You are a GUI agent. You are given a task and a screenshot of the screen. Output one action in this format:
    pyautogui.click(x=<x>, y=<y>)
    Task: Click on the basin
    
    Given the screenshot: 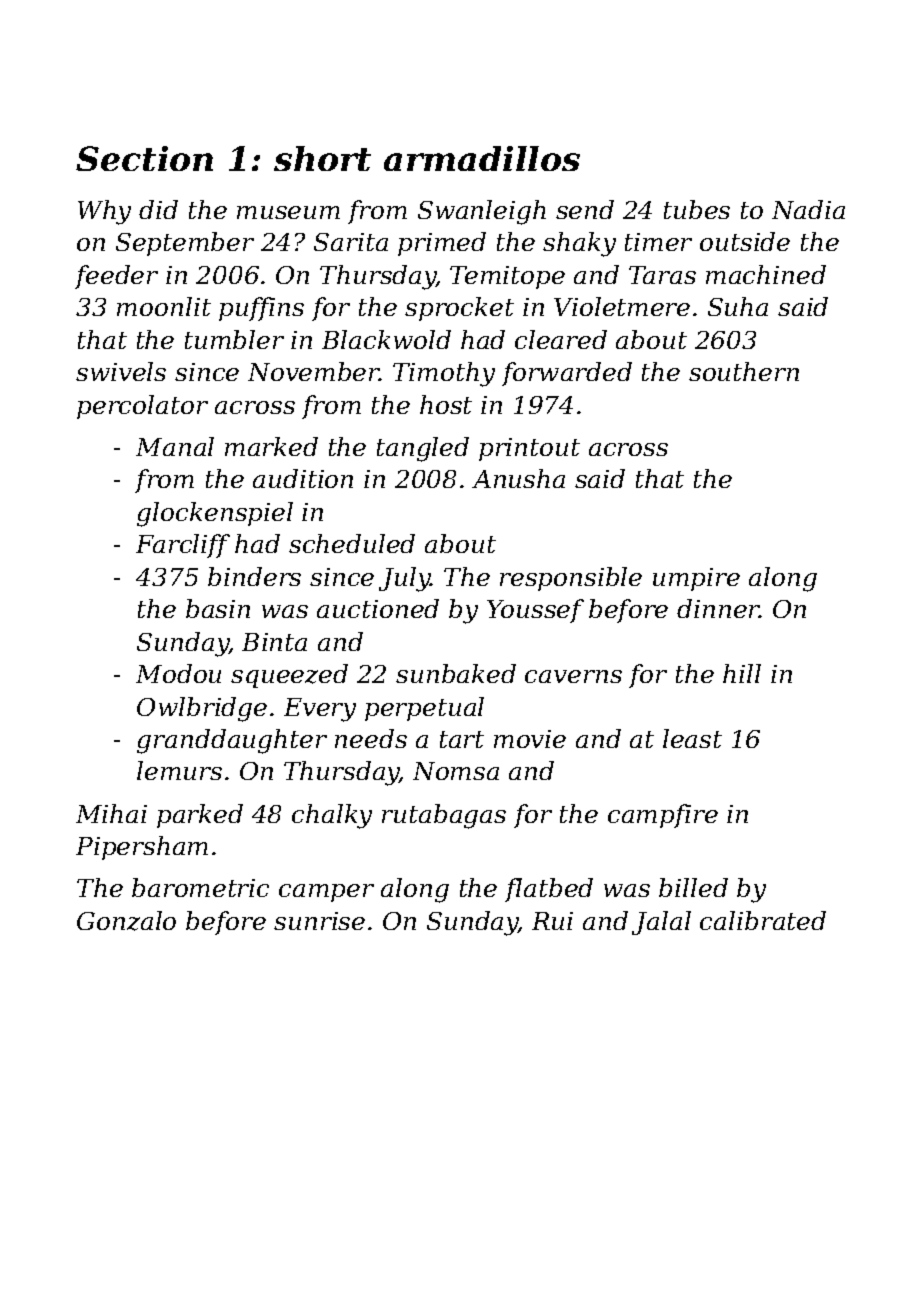 What is the action you would take?
    pyautogui.click(x=218, y=608)
